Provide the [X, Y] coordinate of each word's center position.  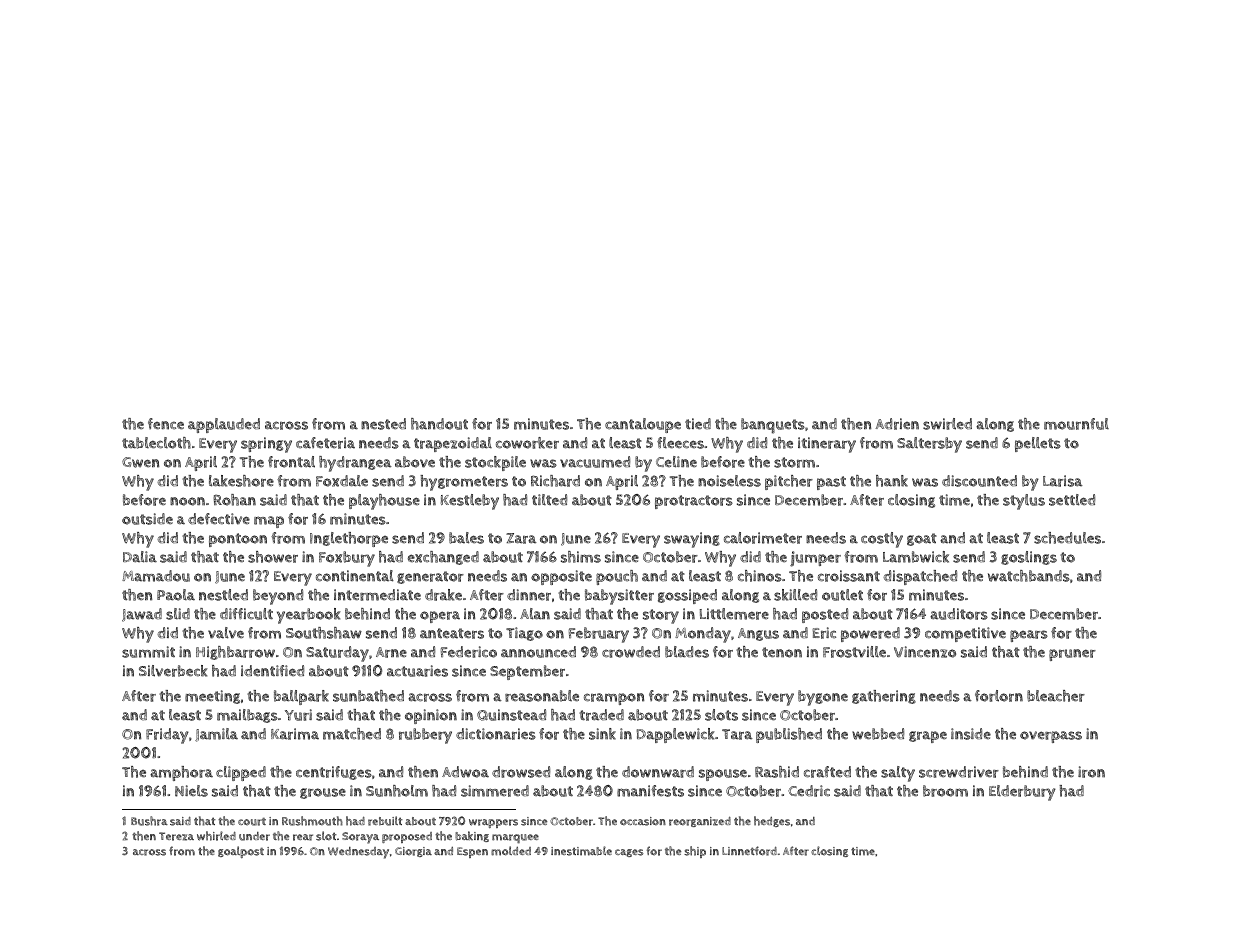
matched [352, 734]
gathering [884, 697]
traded [601, 715]
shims [581, 557]
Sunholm [397, 791]
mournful [1076, 424]
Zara [521, 538]
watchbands [1029, 576]
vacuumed [595, 462]
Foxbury [347, 559]
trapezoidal [453, 444]
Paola [176, 595]
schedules [1067, 538]
